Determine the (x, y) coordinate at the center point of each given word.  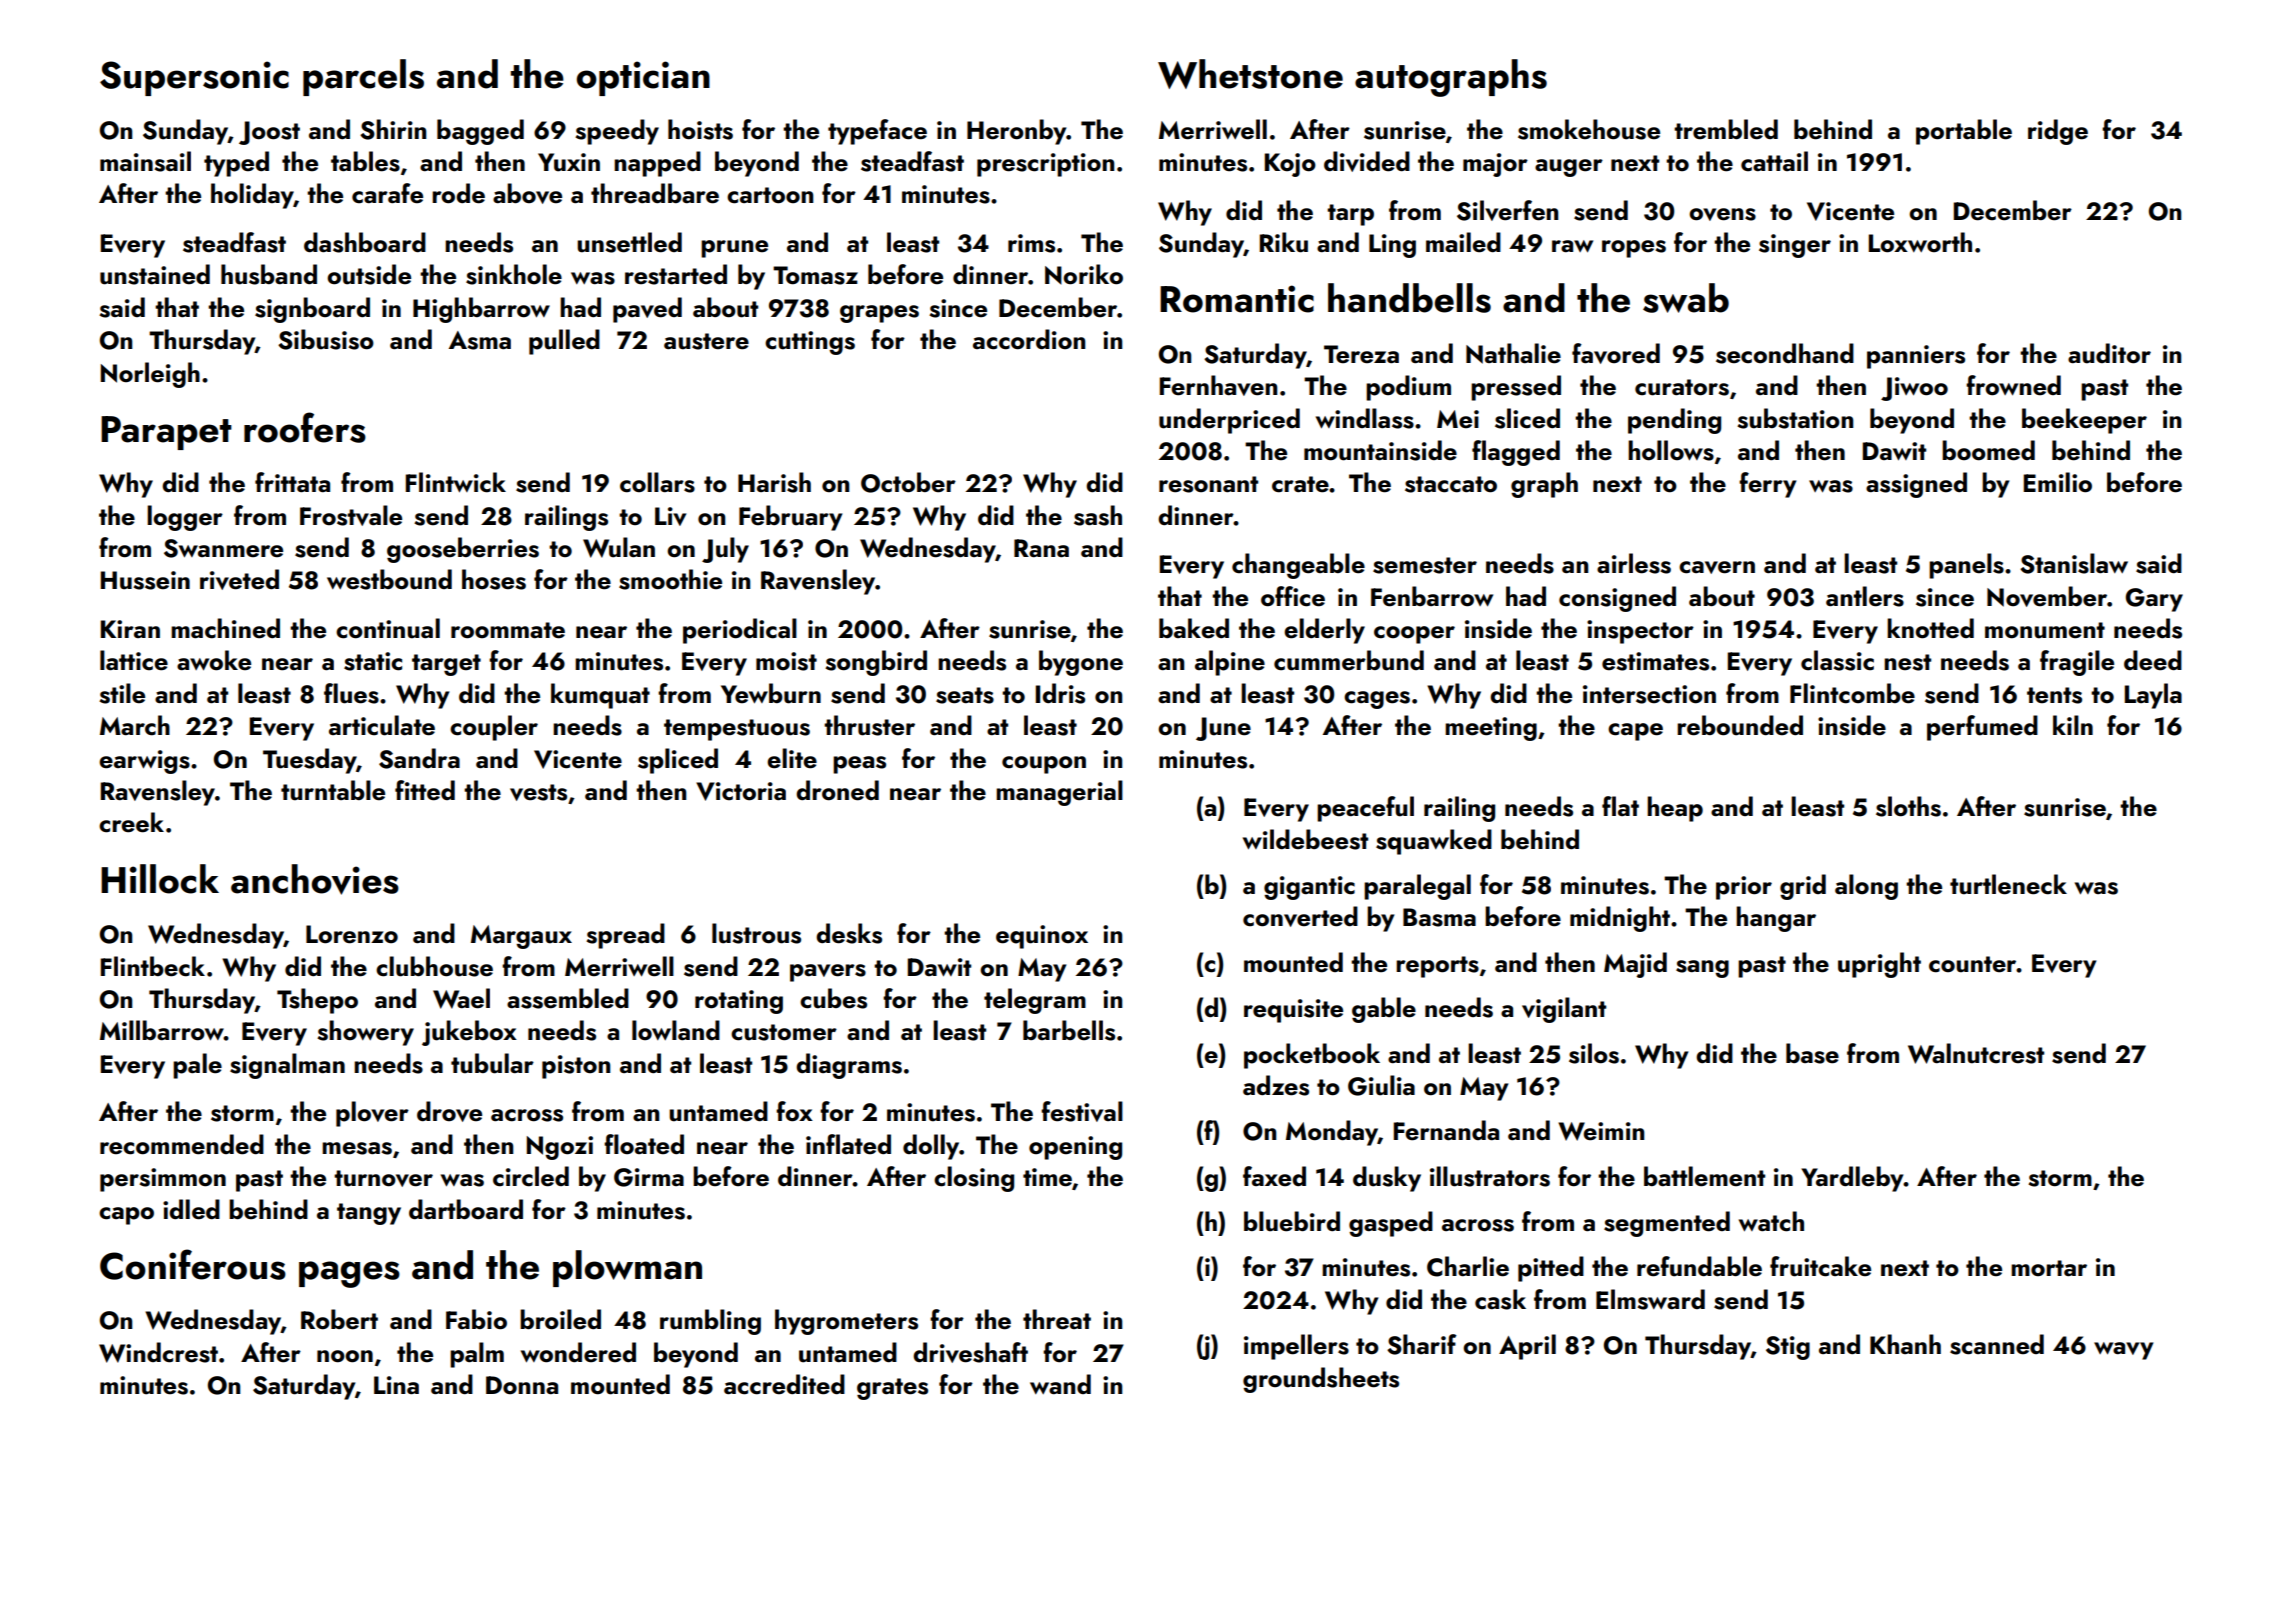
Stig (1788, 1348)
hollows (1671, 450)
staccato (1451, 484)
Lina (396, 1385)
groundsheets (1321, 1380)
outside (369, 274)
